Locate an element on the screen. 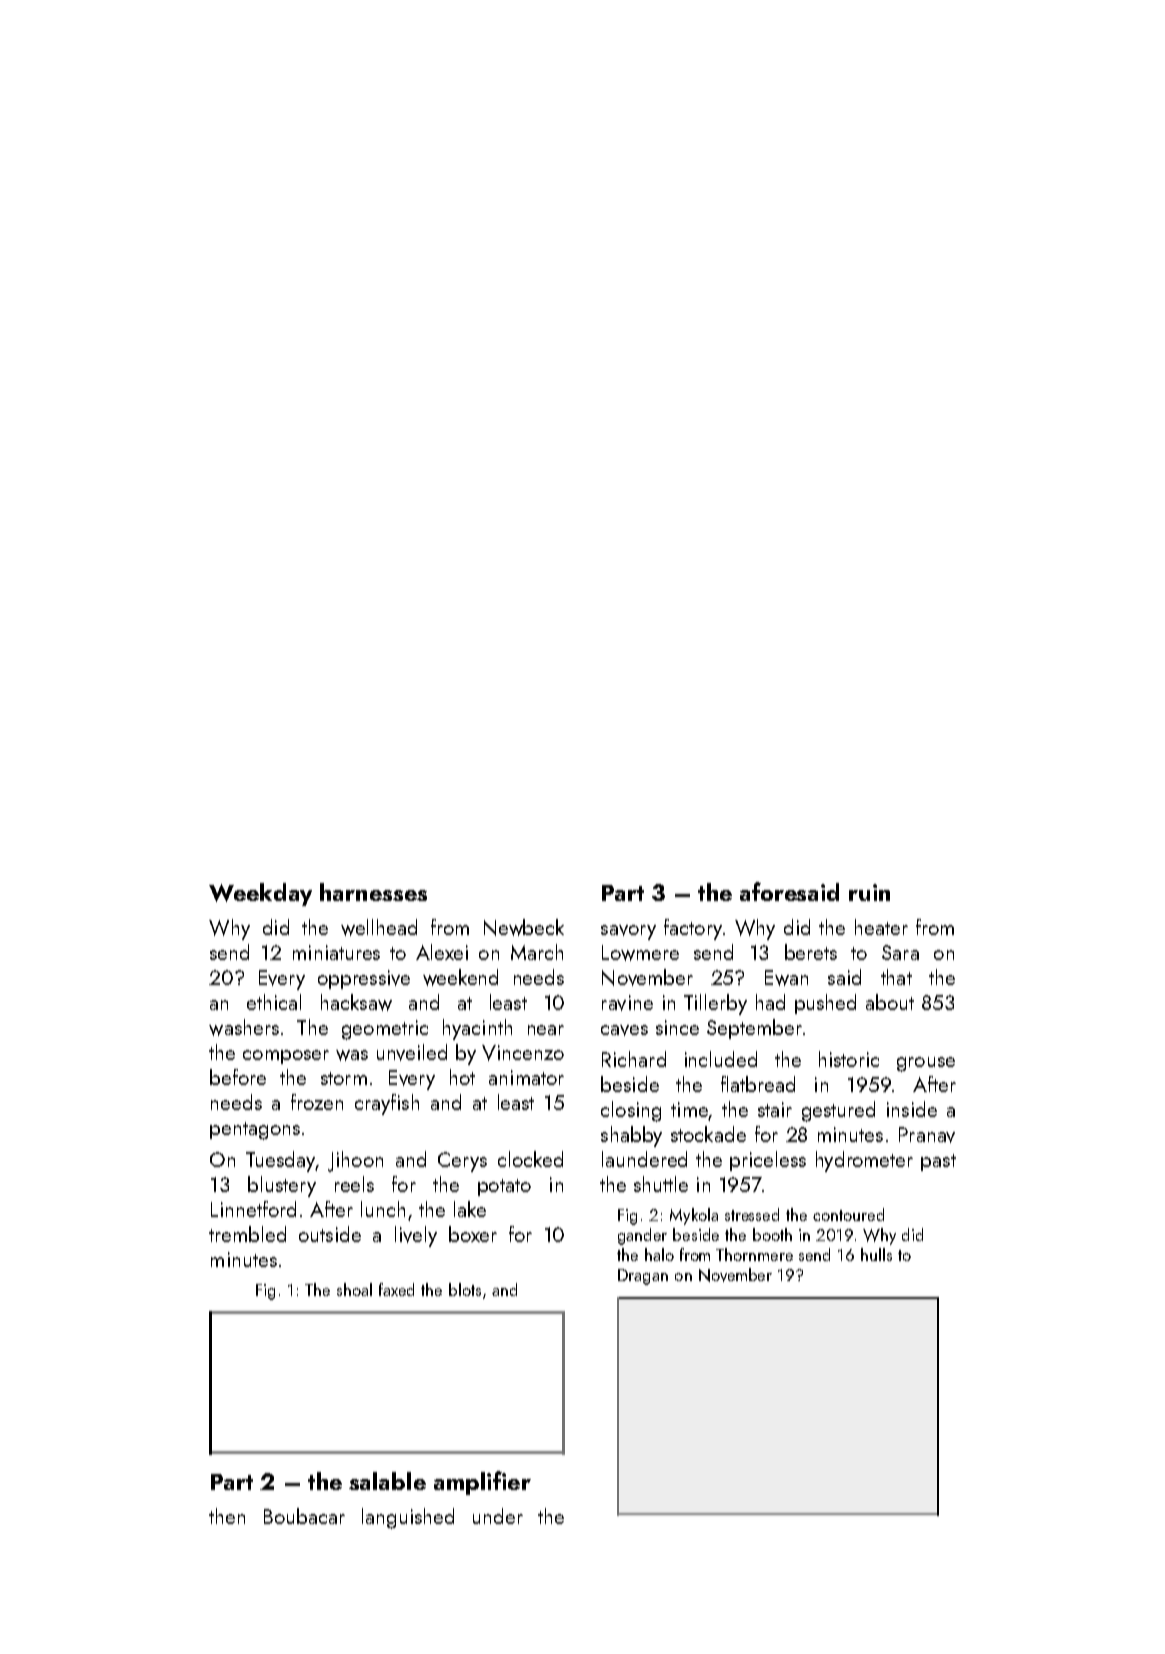 The height and width of the screenshot is (1654, 1165). berets is located at coordinates (811, 952).
